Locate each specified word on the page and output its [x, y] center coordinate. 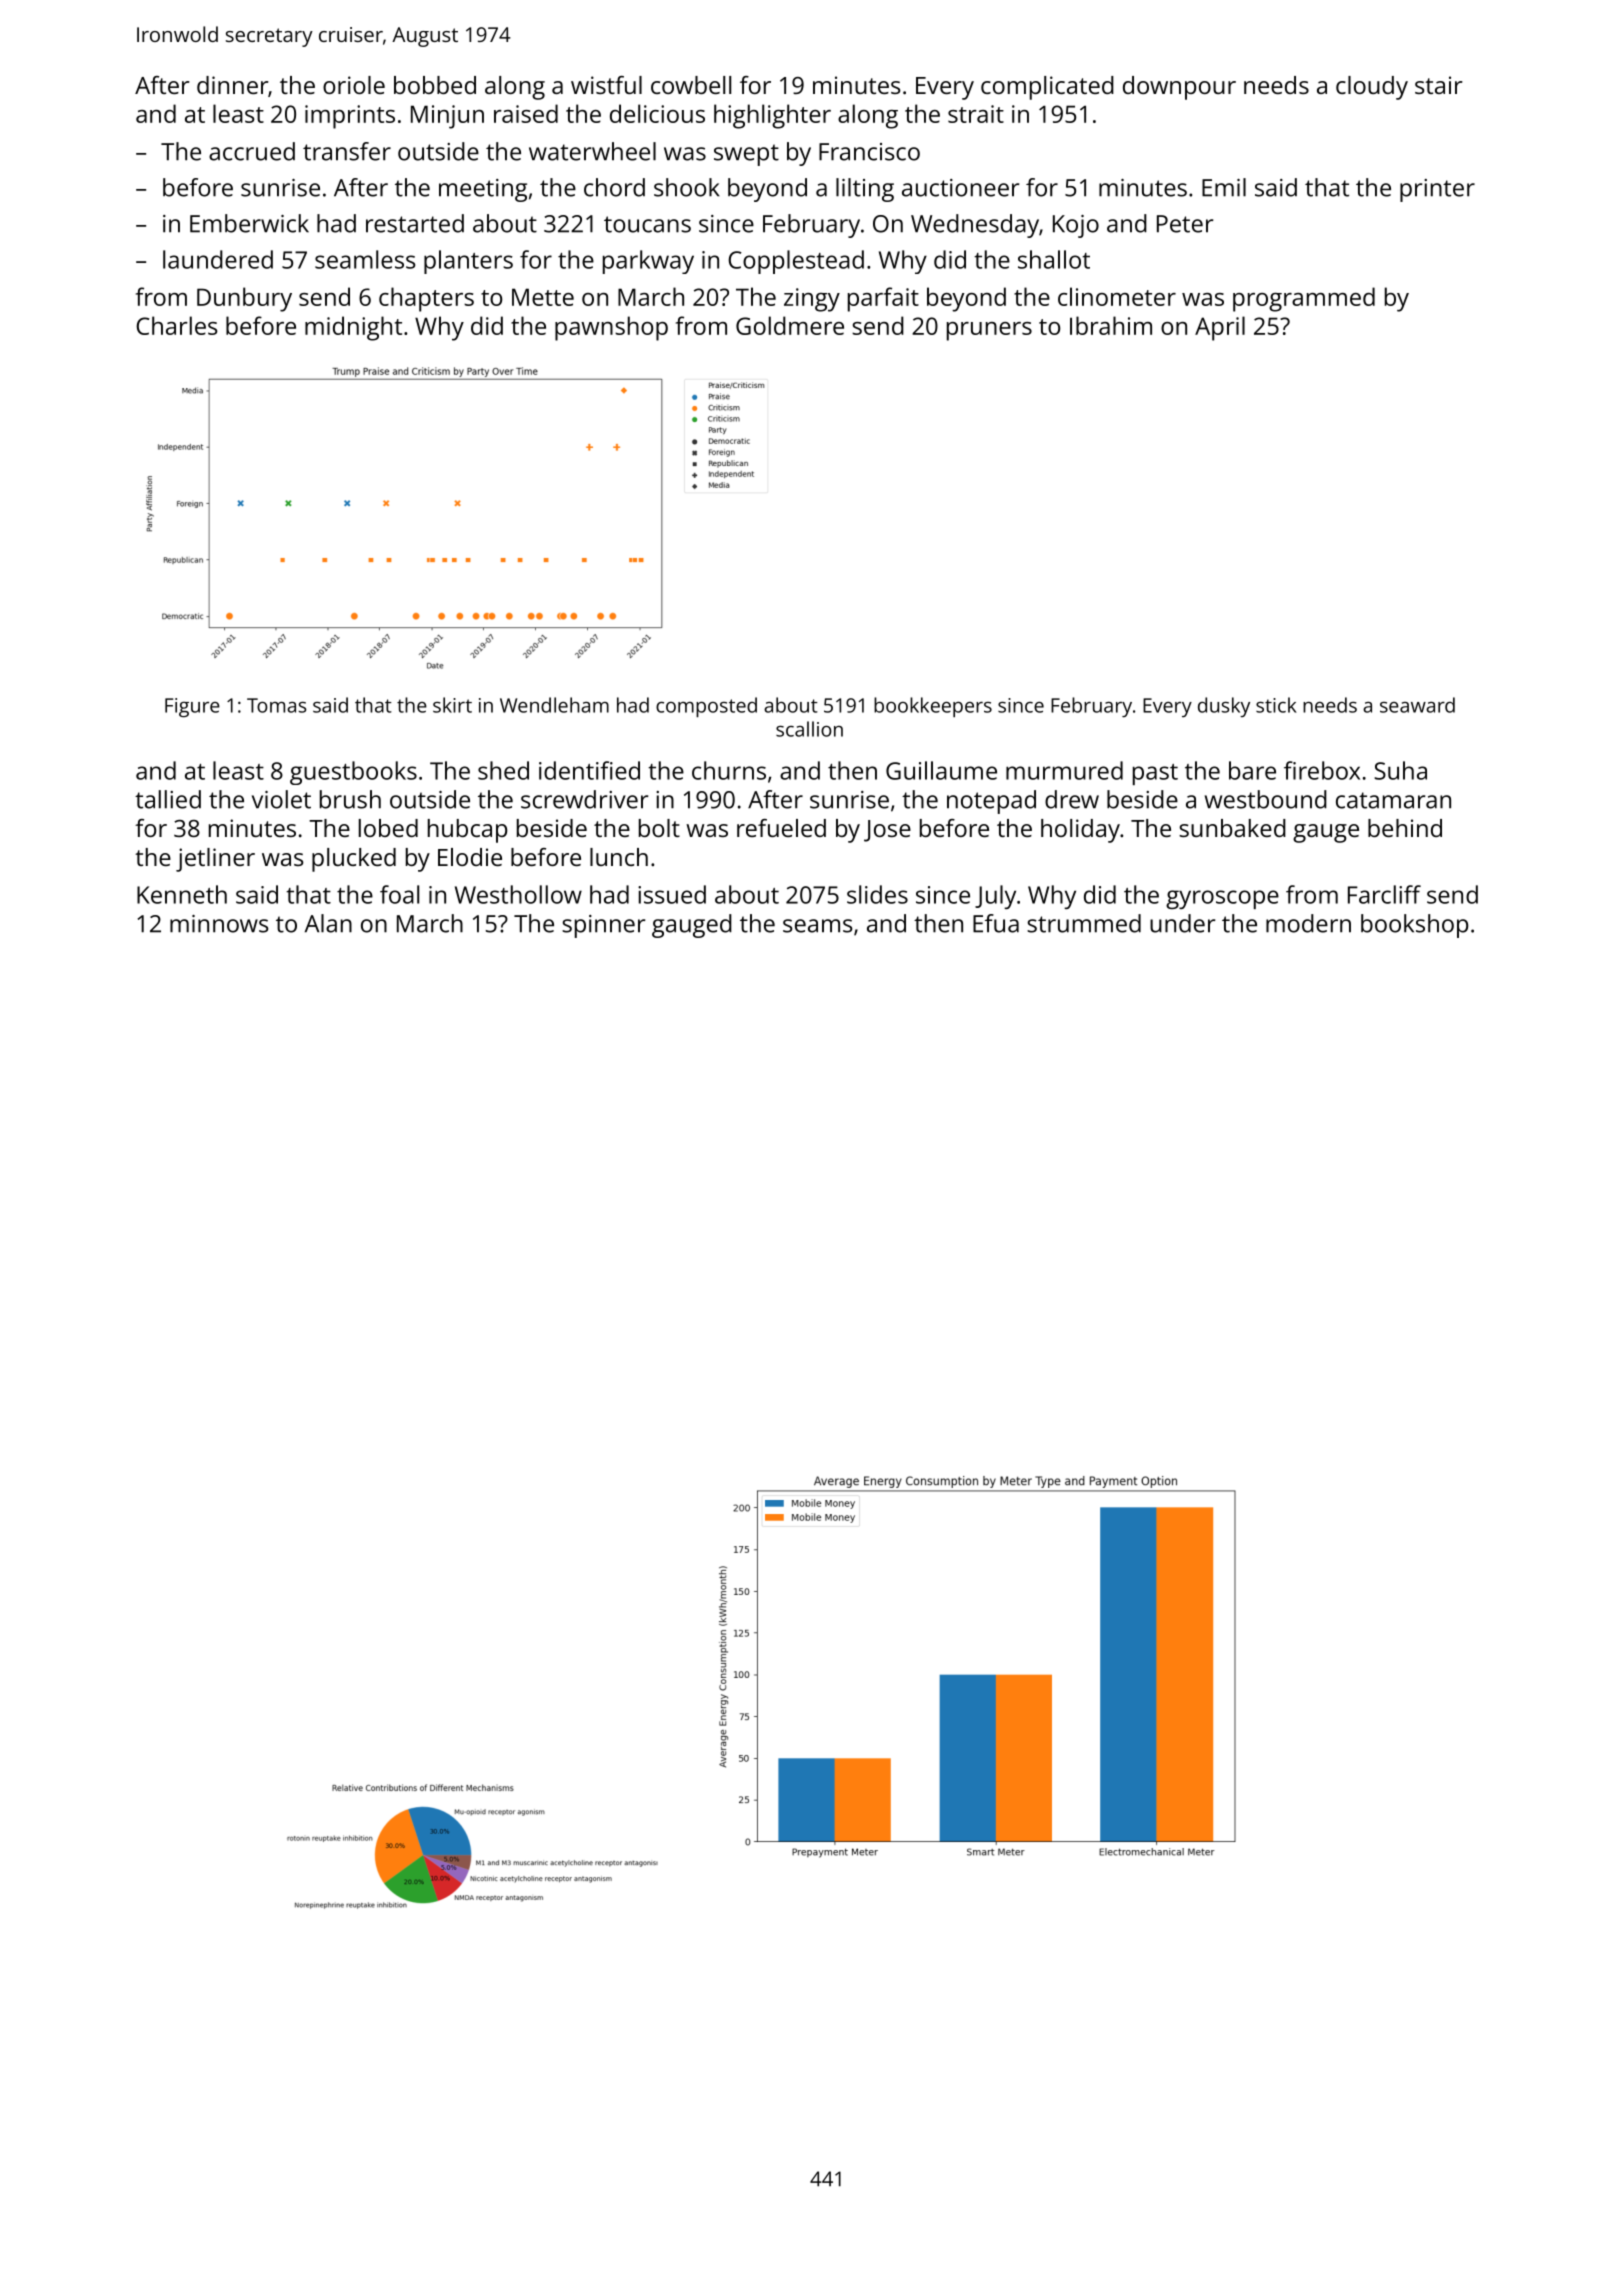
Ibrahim [1111, 325]
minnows [219, 924]
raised [526, 113]
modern [1308, 923]
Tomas [276, 705]
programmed [1304, 299]
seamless [365, 259]
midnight [353, 328]
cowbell [691, 85]
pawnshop [611, 328]
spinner [603, 926]
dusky [1224, 707]
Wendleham [554, 705]
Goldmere [790, 325]
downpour [1179, 88]
